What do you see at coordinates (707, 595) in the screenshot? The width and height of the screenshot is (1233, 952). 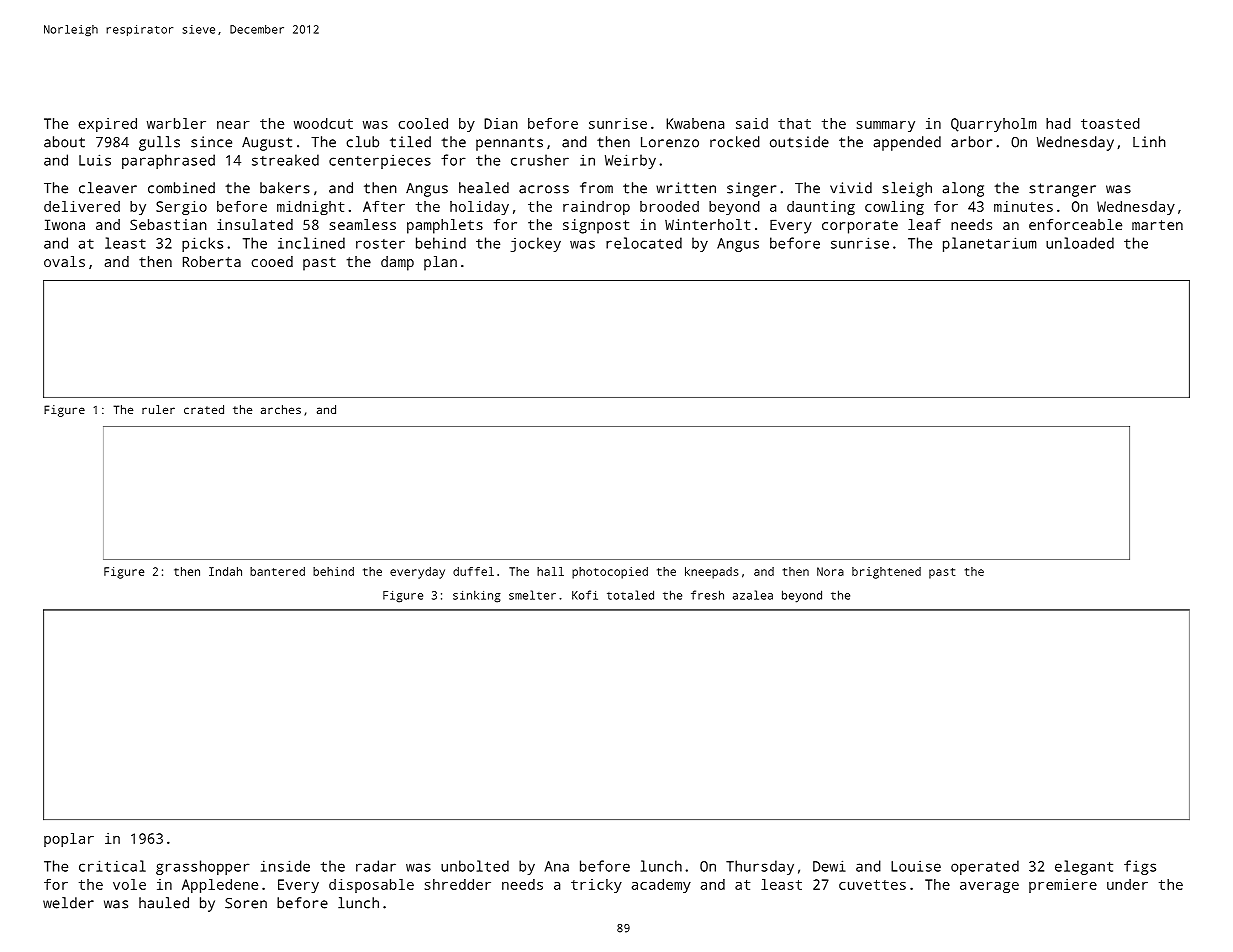 I see `fresh` at bounding box center [707, 595].
